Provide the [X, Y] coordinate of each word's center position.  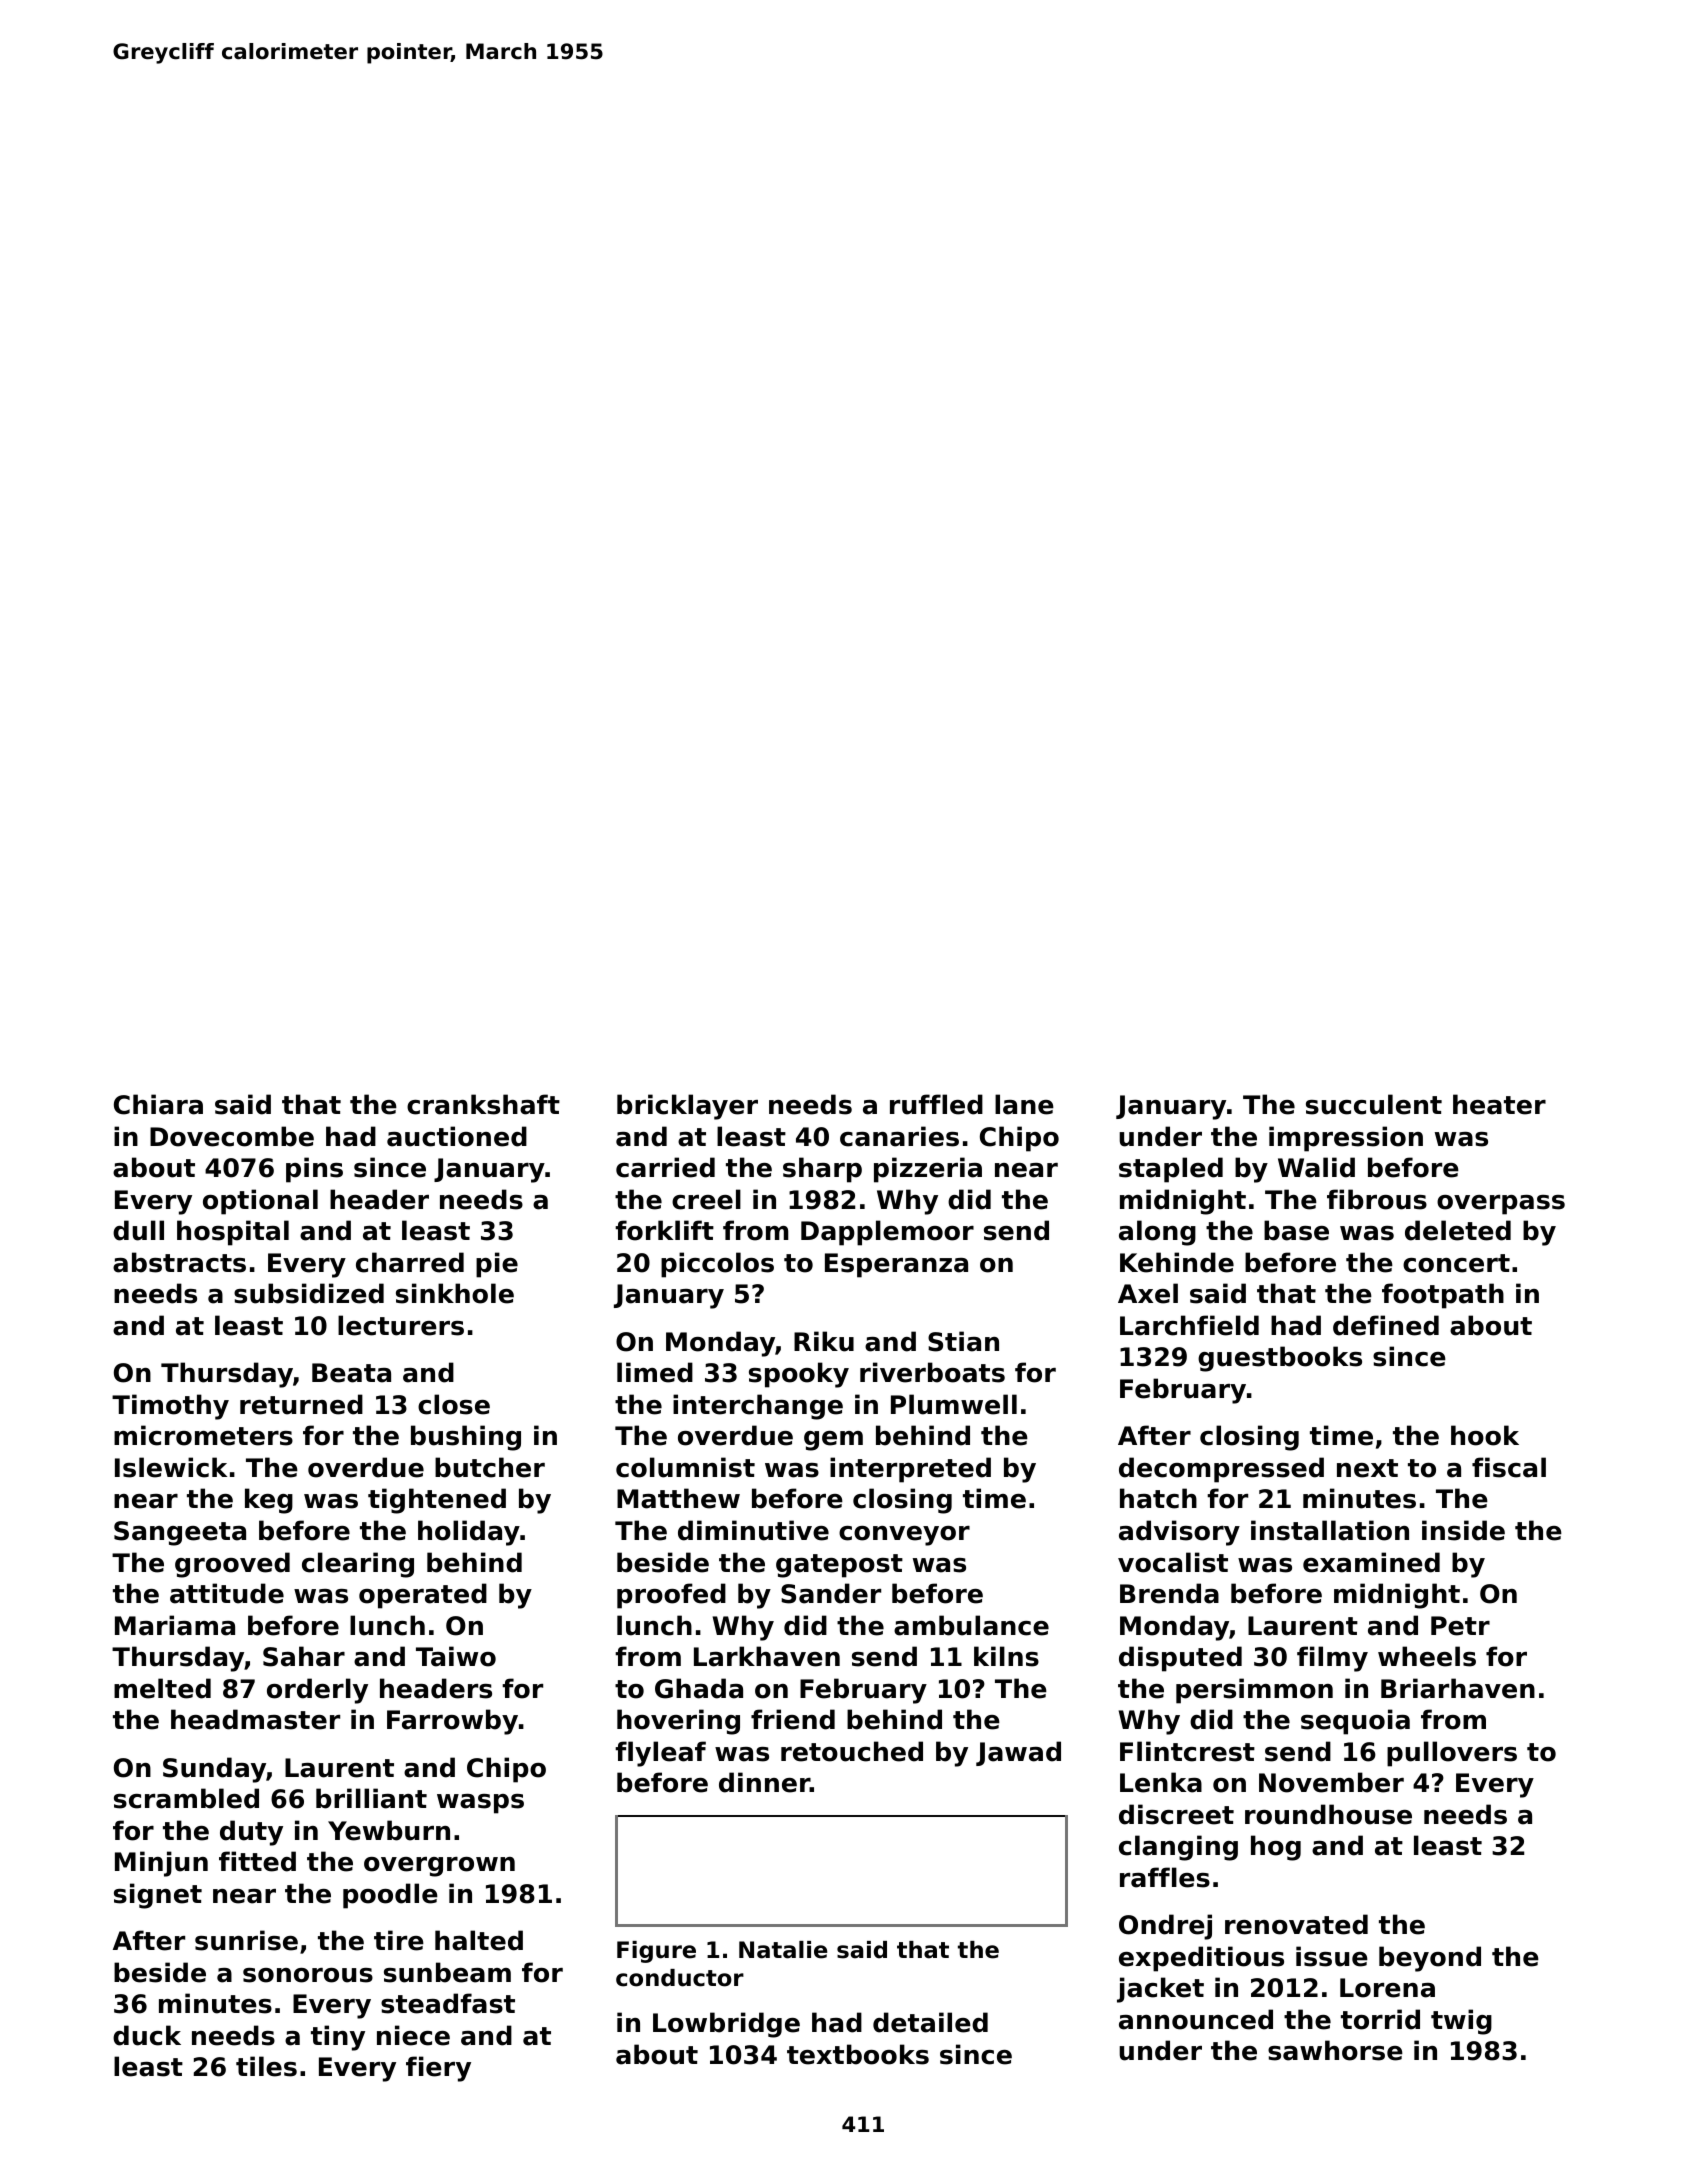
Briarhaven [1458, 1688]
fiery [438, 2069]
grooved [232, 1565]
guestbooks [1280, 1359]
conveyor [904, 1536]
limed [655, 1372]
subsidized [309, 1293]
